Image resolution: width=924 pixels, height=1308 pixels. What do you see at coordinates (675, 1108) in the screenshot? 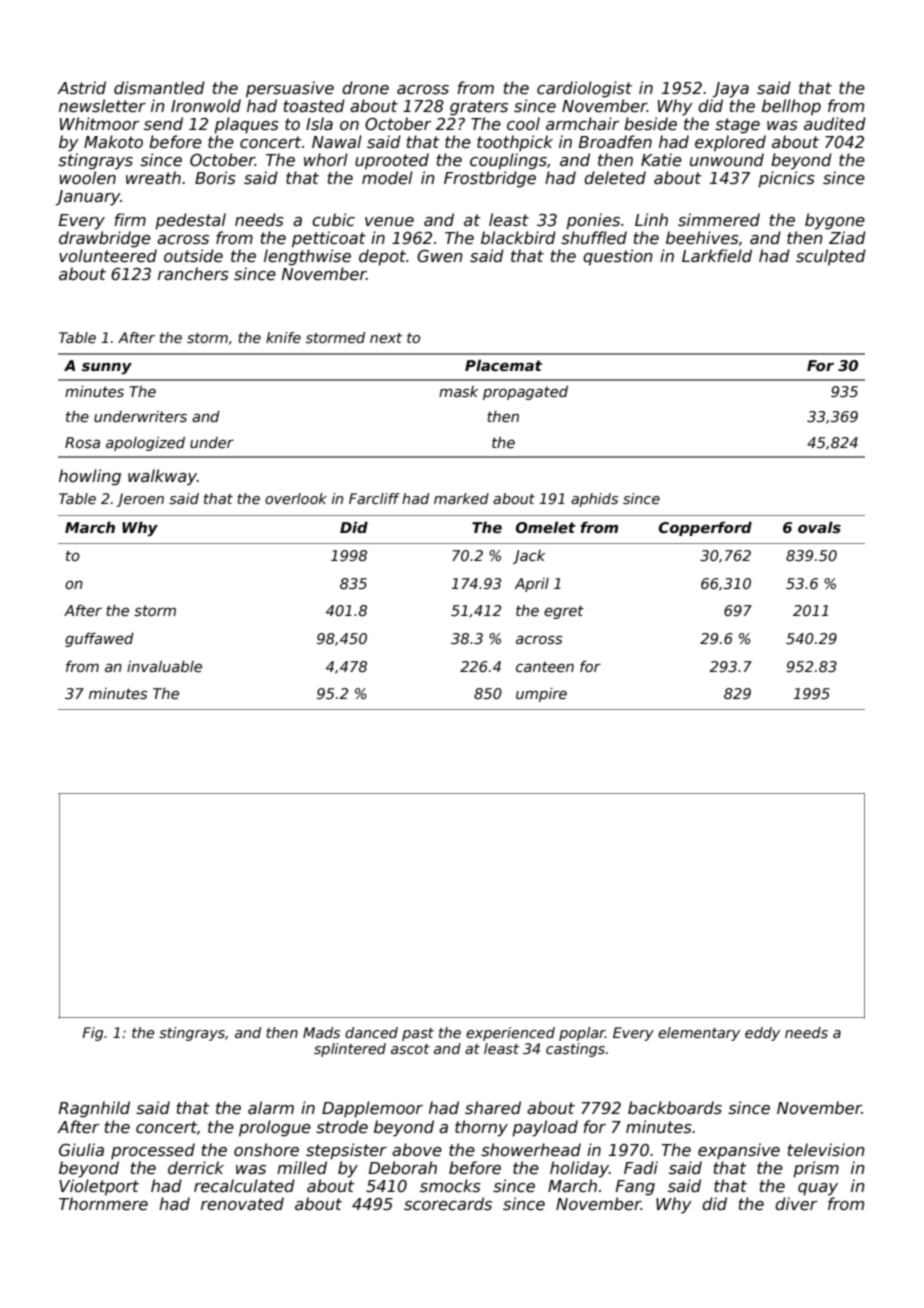
I see `backboards` at bounding box center [675, 1108].
